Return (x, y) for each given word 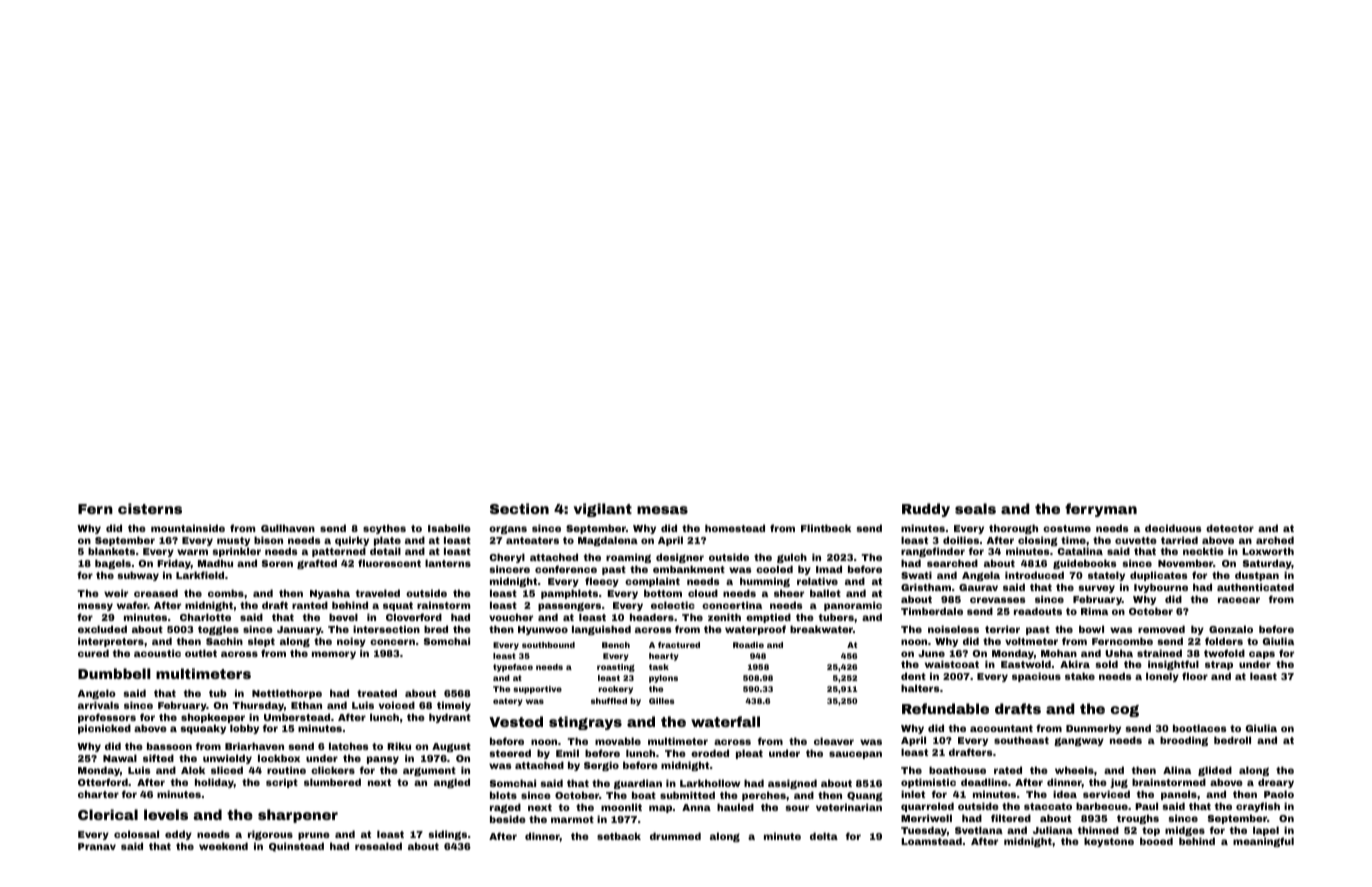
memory (334, 655)
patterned (339, 552)
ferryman (1101, 510)
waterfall (725, 721)
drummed (675, 836)
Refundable (945, 708)
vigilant (603, 510)
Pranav (97, 846)
